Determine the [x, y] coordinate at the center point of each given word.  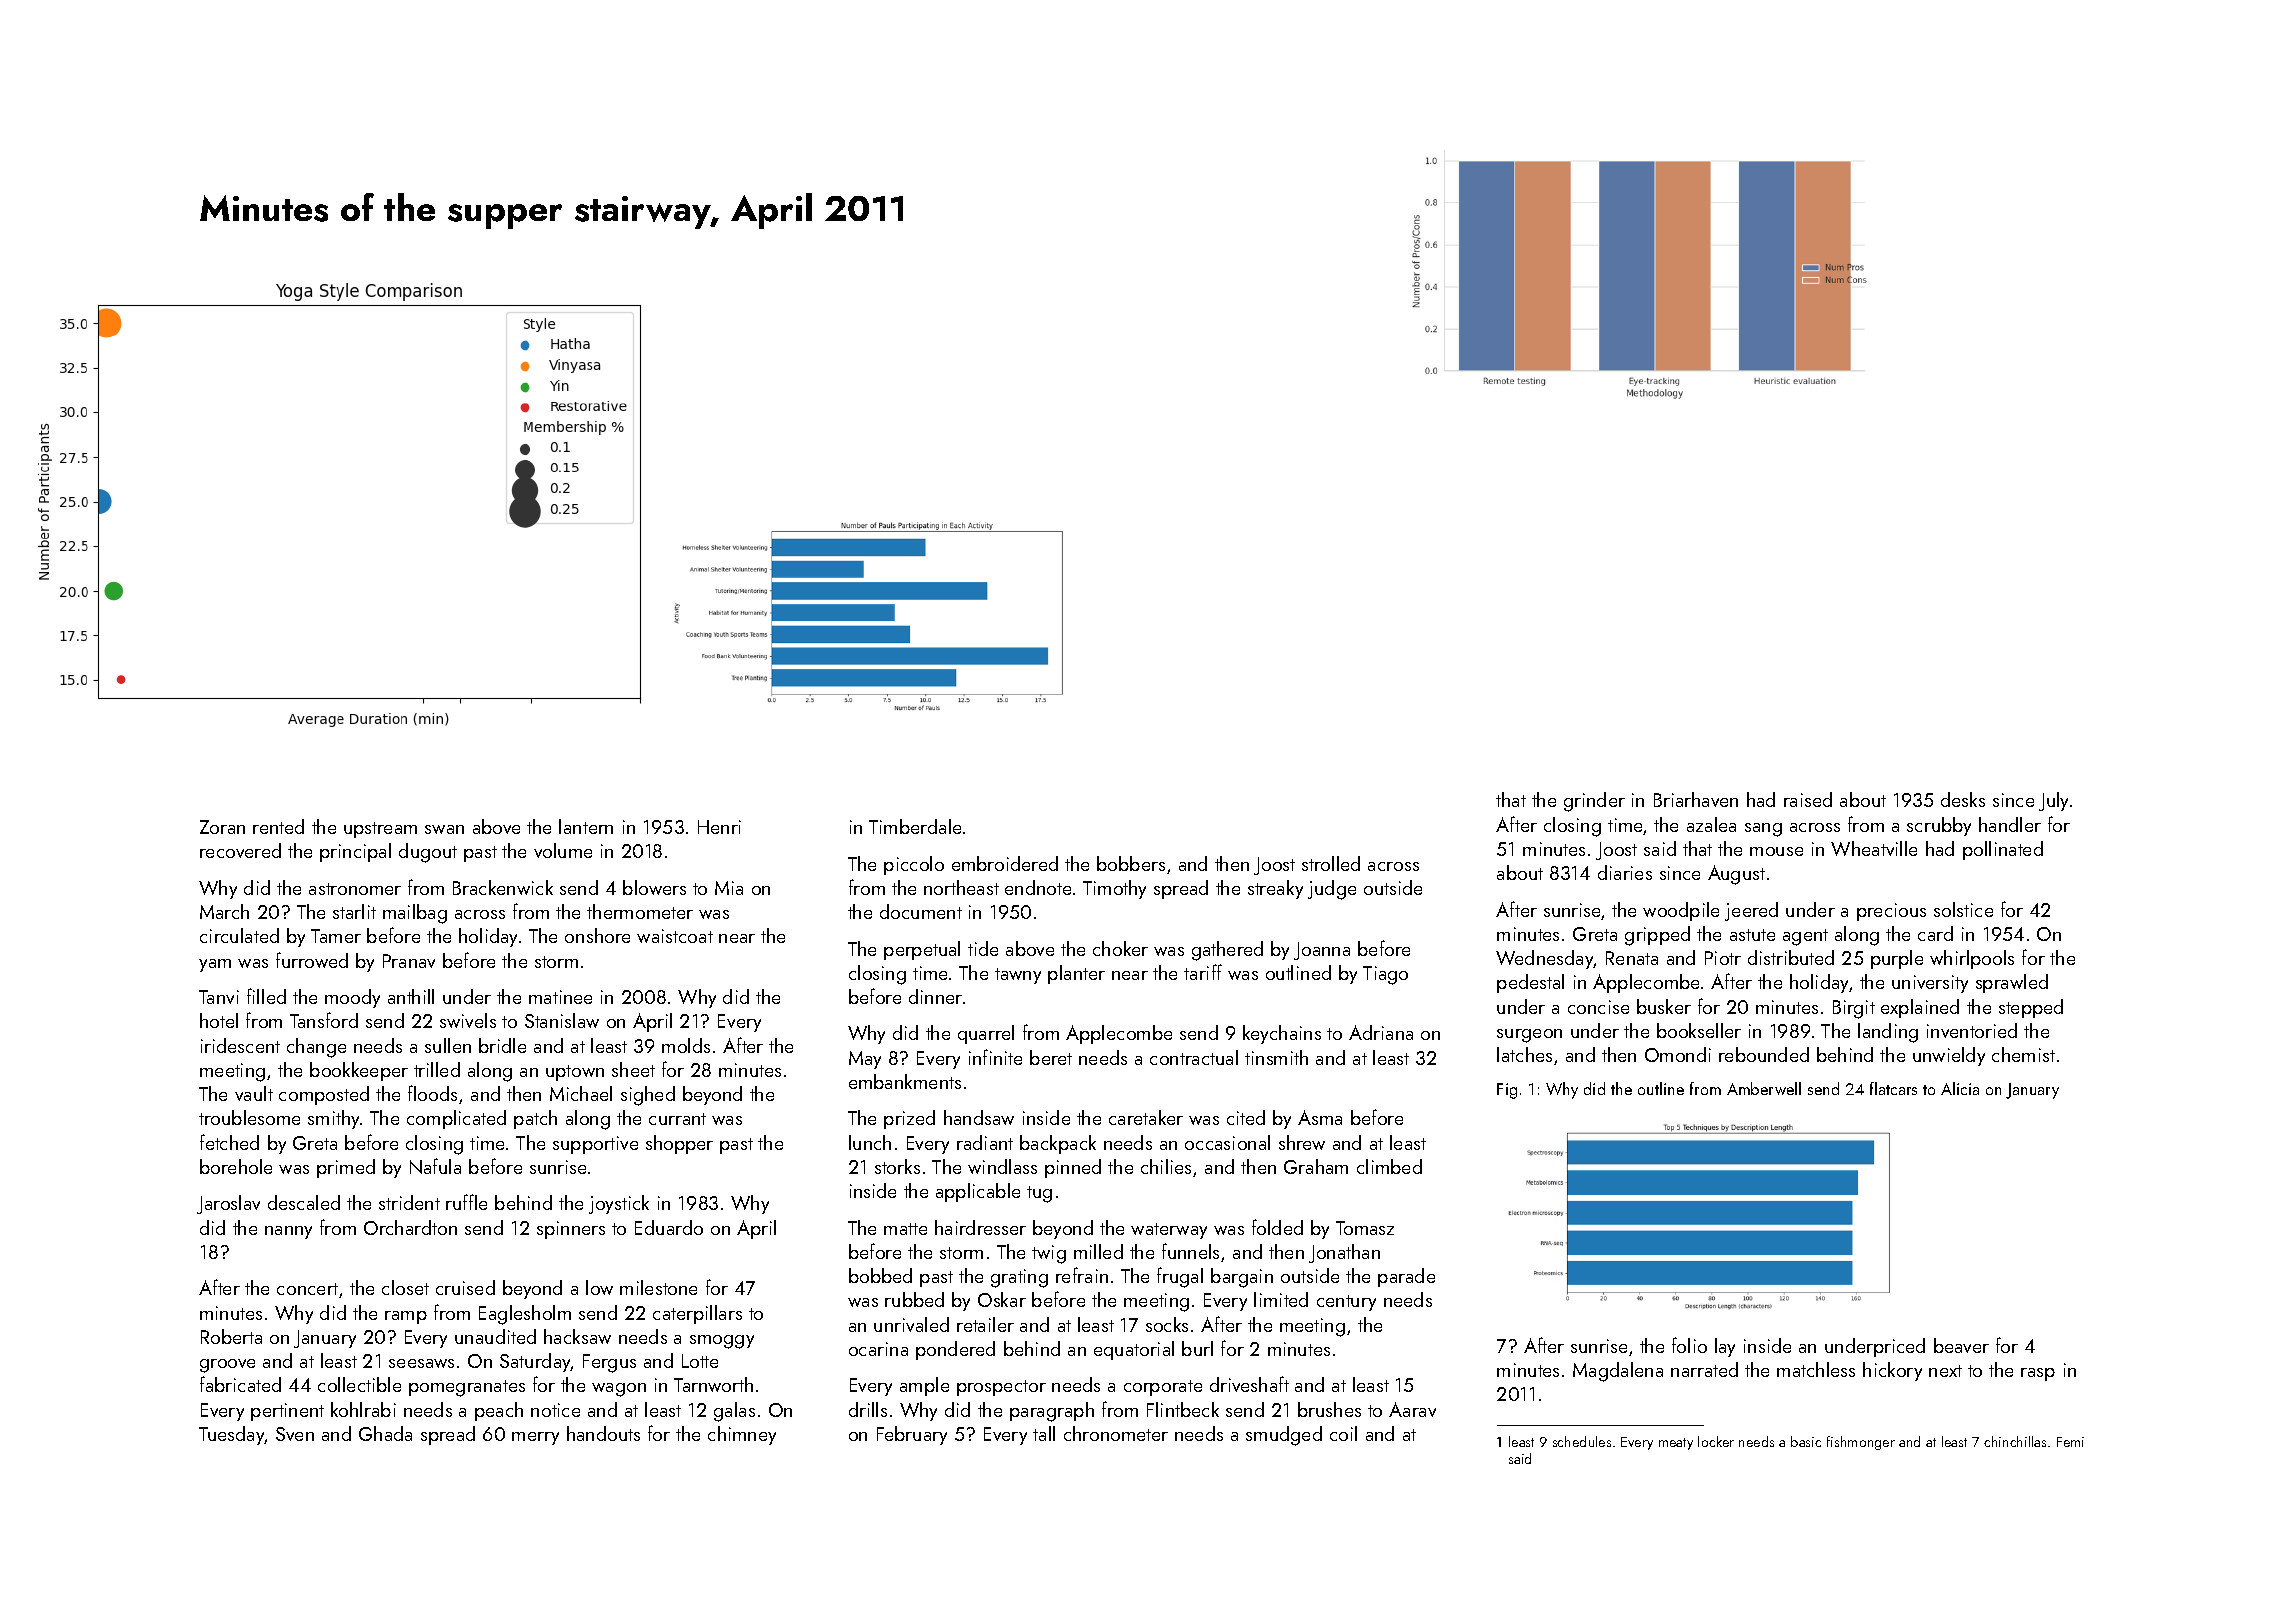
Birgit [1854, 1009]
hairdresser [980, 1227]
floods [432, 1093]
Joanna [1322, 951]
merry [535, 1438]
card [1935, 933]
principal [355, 852]
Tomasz [1365, 1228]
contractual [1194, 1057]
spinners [571, 1230]
